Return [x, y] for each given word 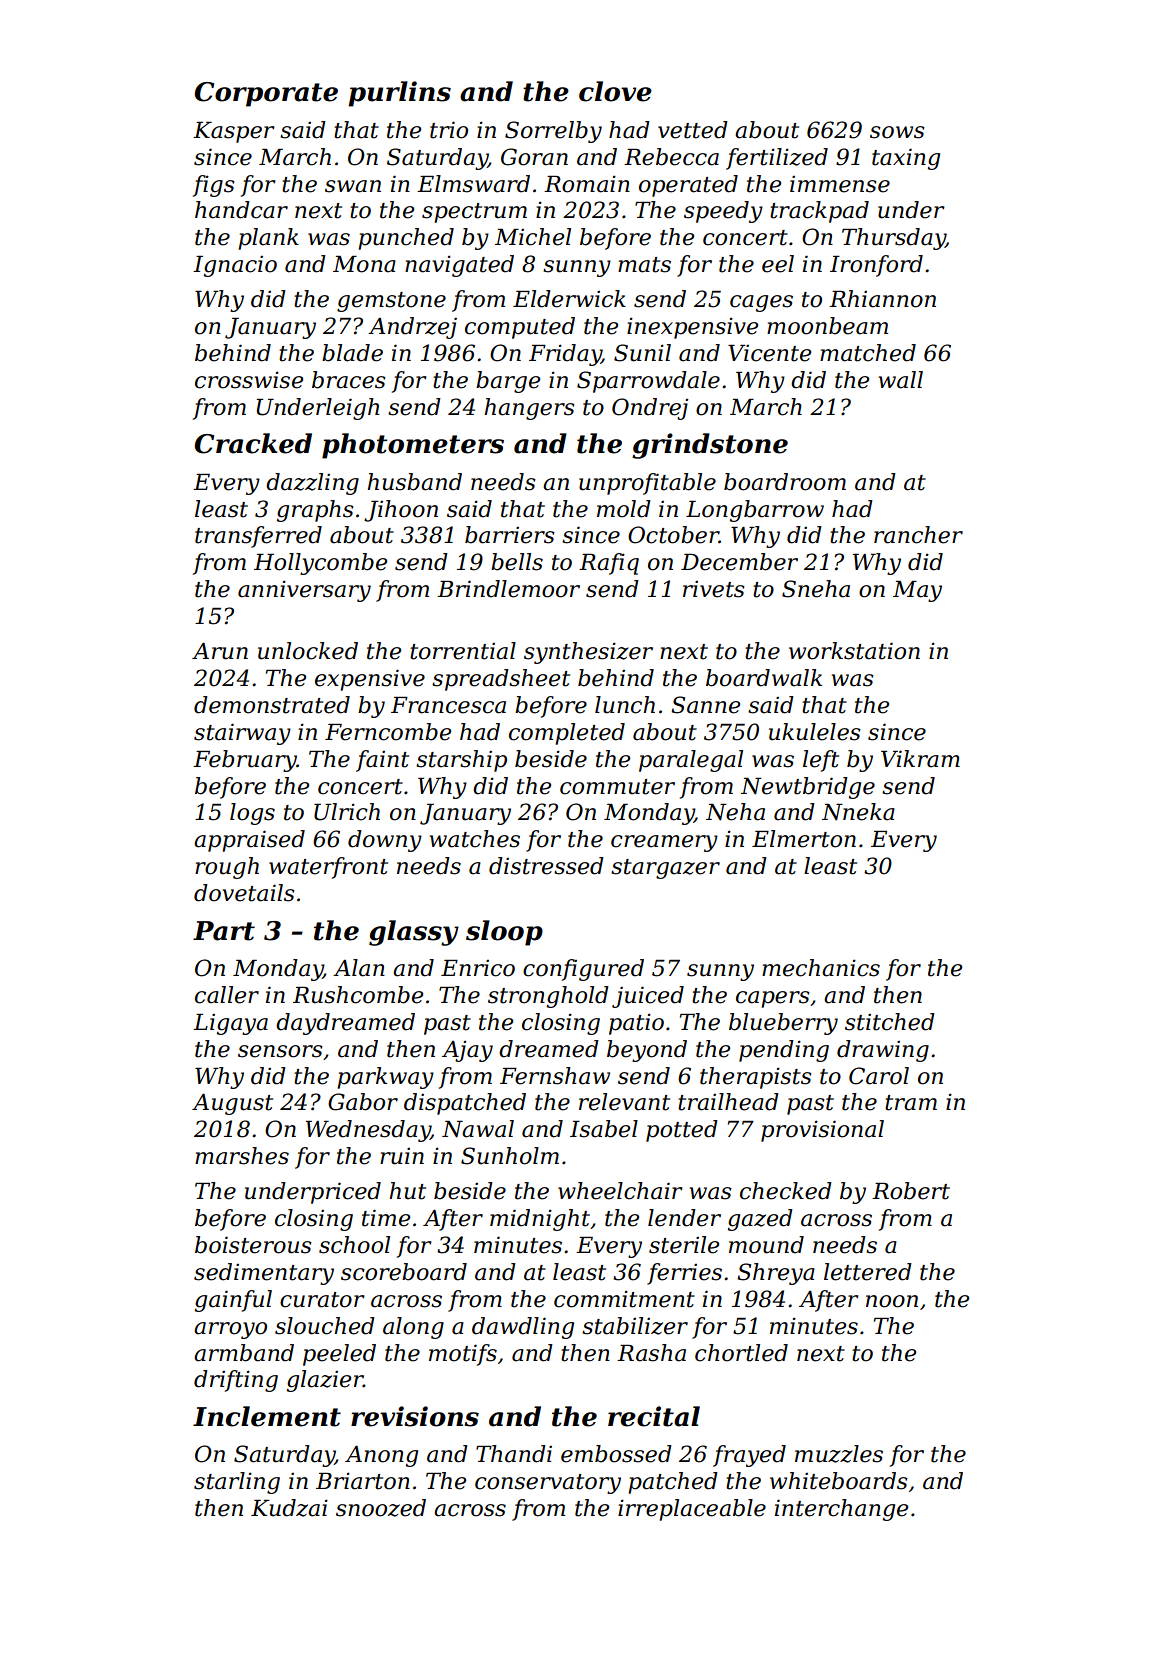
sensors [280, 1051]
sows [897, 132]
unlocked [308, 651]
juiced [648, 997]
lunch [625, 705]
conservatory [548, 1484]
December [739, 562]
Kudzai [289, 1508]
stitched [890, 1022]
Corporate [266, 94]
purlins [399, 94]
